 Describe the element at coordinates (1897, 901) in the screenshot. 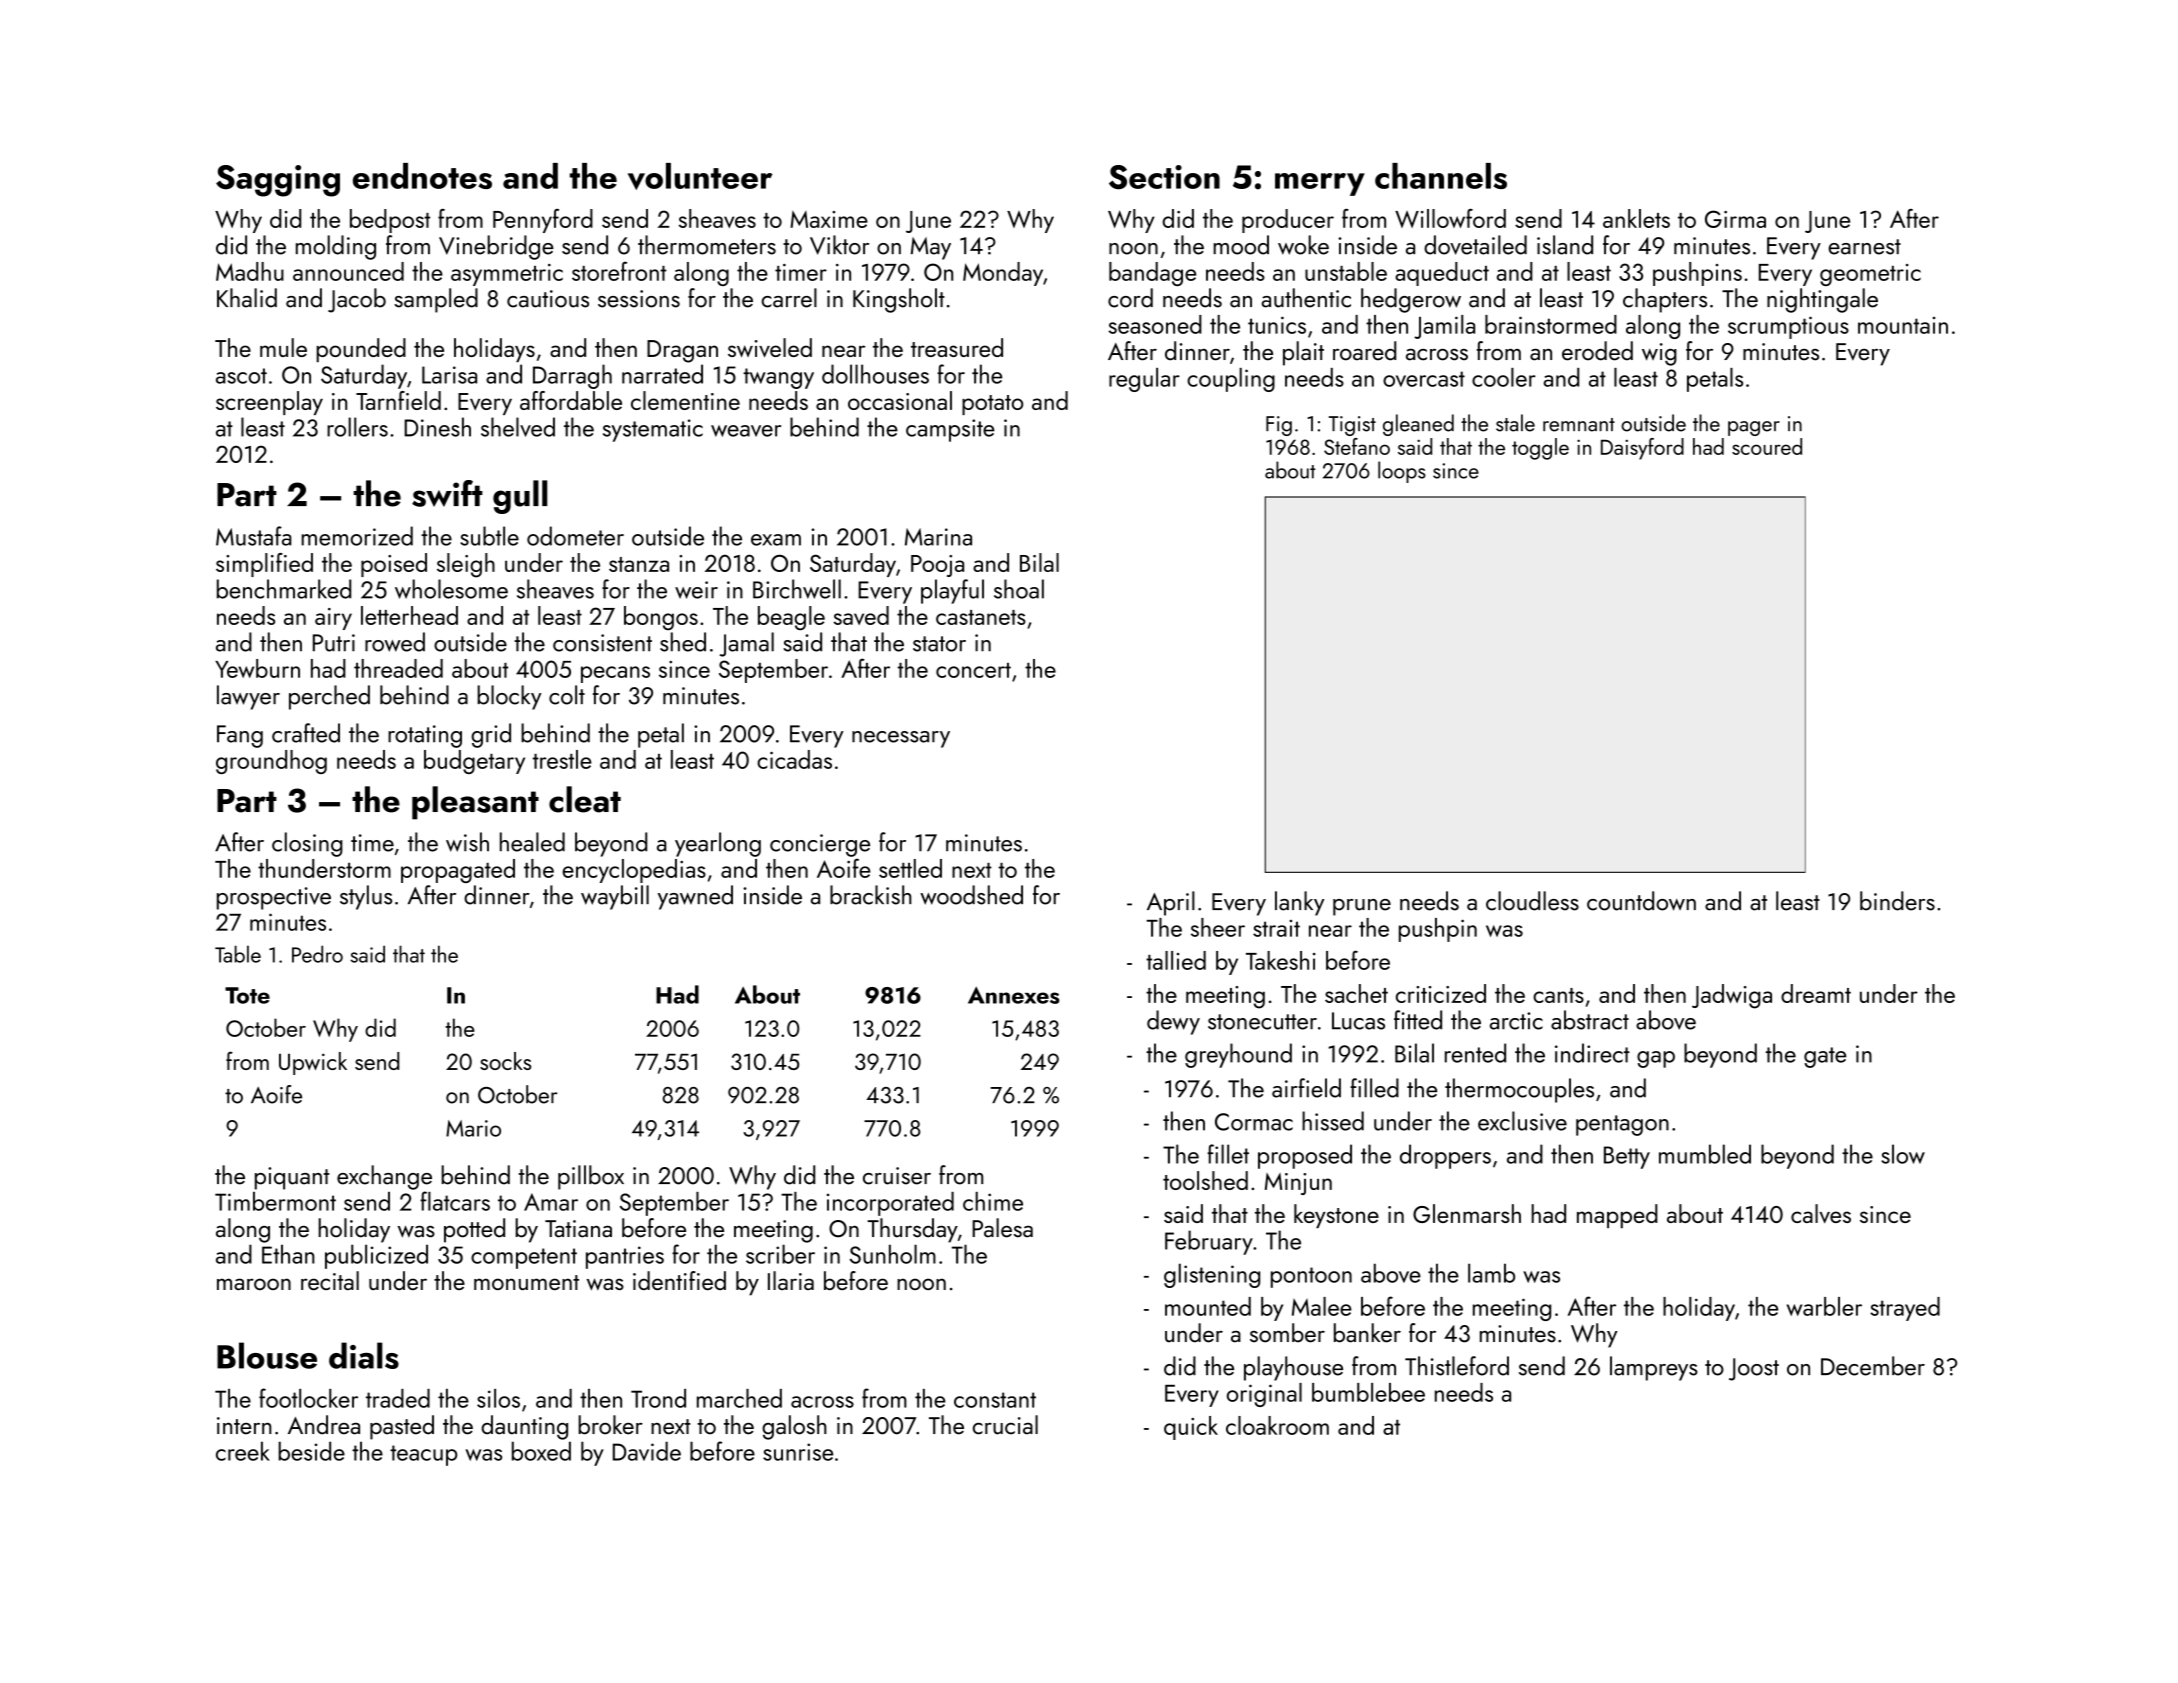

I see `binders` at that location.
